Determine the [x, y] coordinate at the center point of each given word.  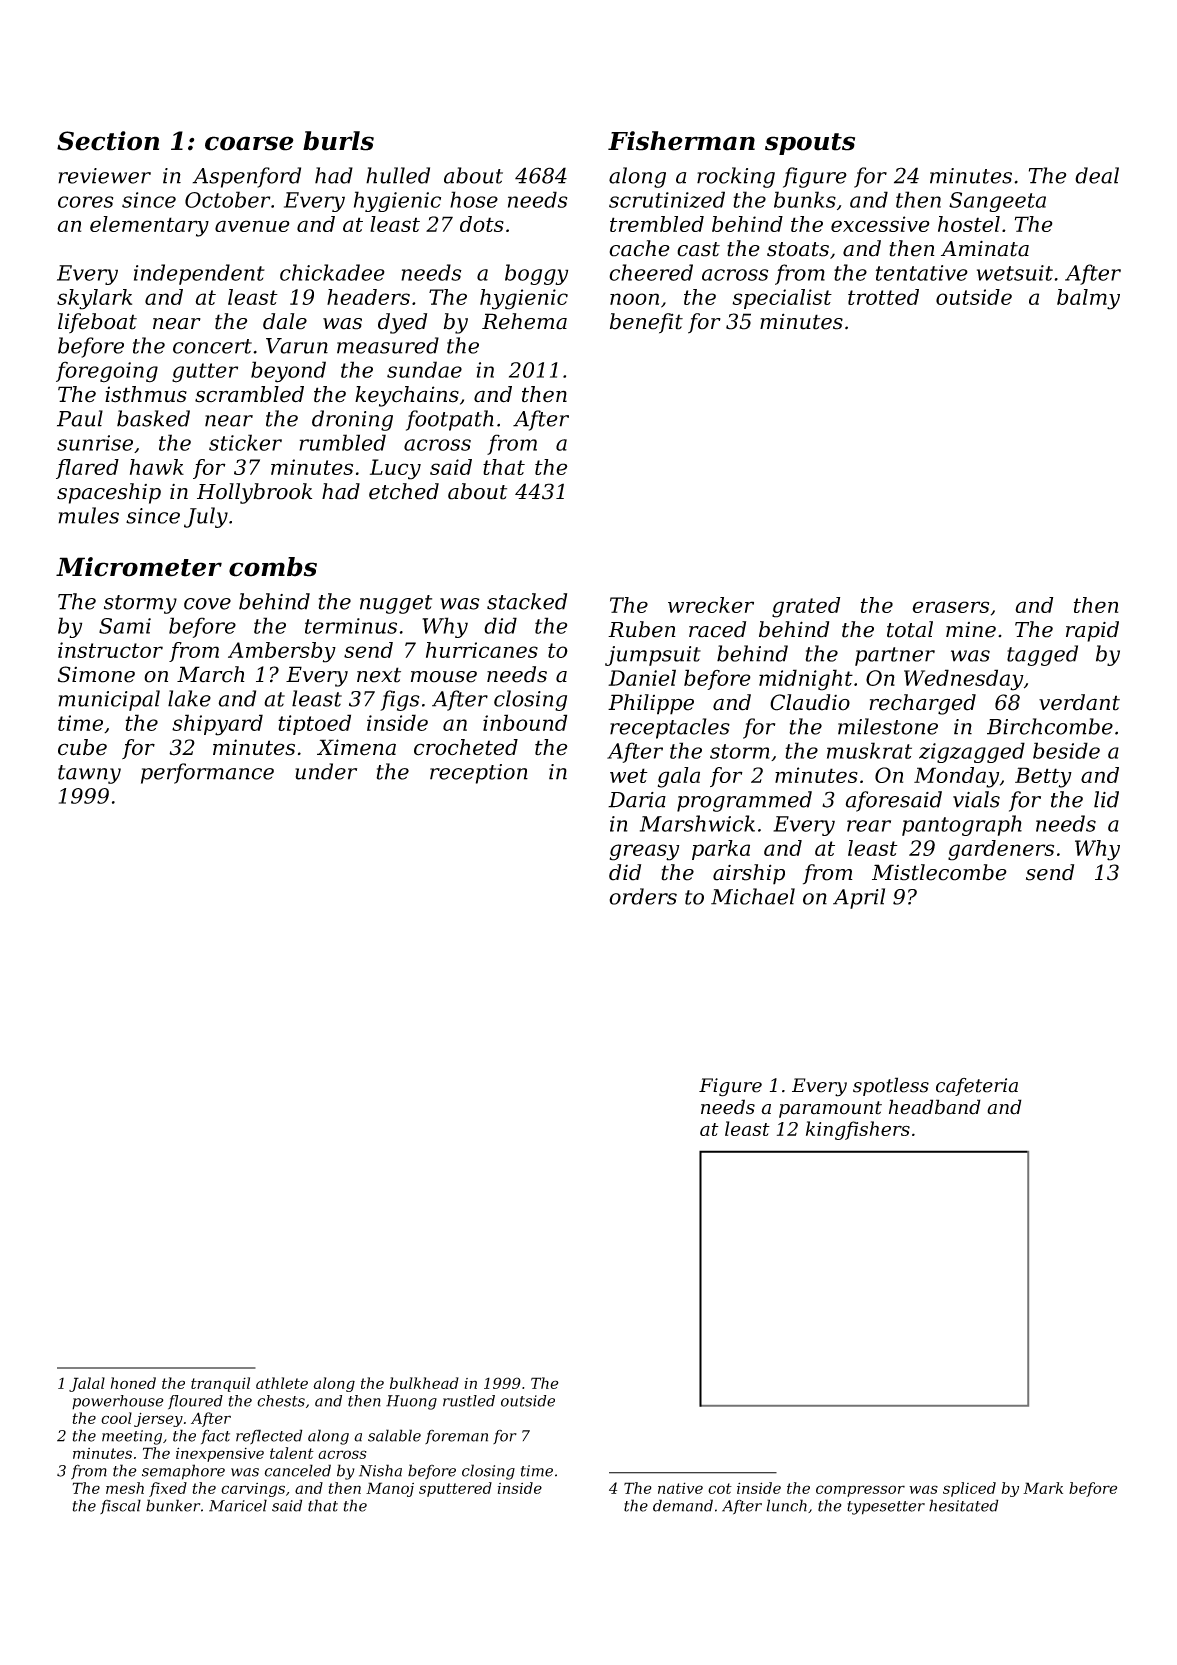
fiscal [120, 1506]
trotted [883, 297]
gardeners [1001, 850]
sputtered [455, 1489]
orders [643, 896]
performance [207, 773]
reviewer [104, 176]
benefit [646, 323]
